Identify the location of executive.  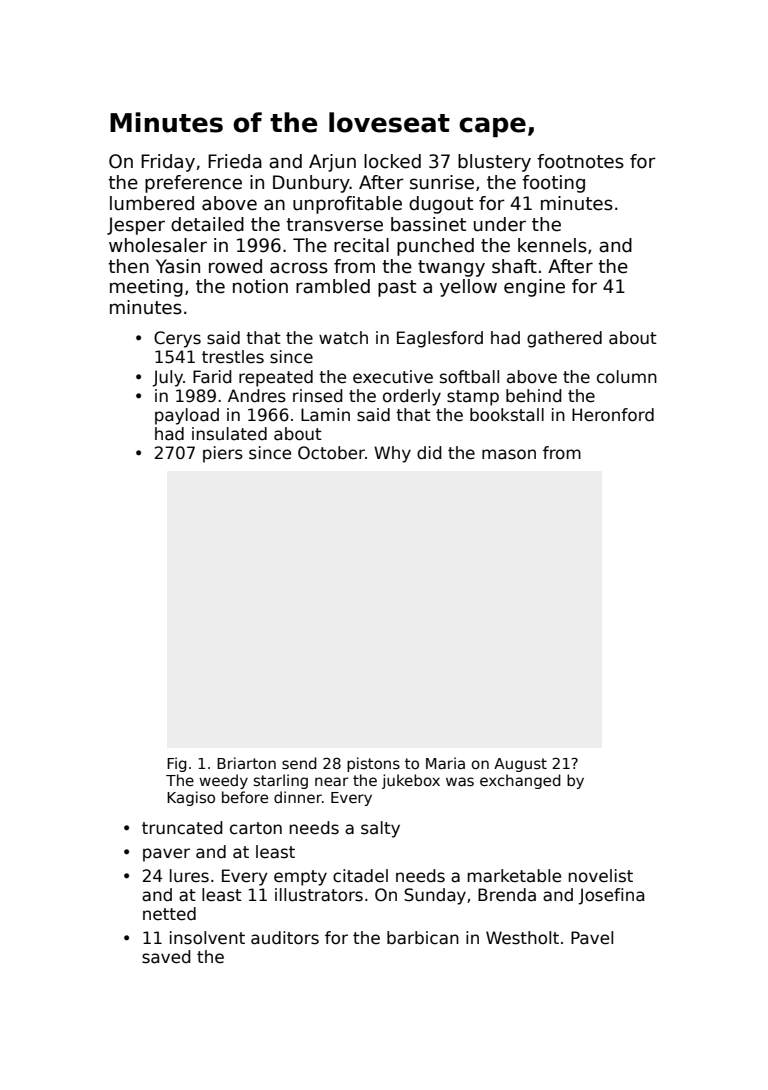
(393, 377).
